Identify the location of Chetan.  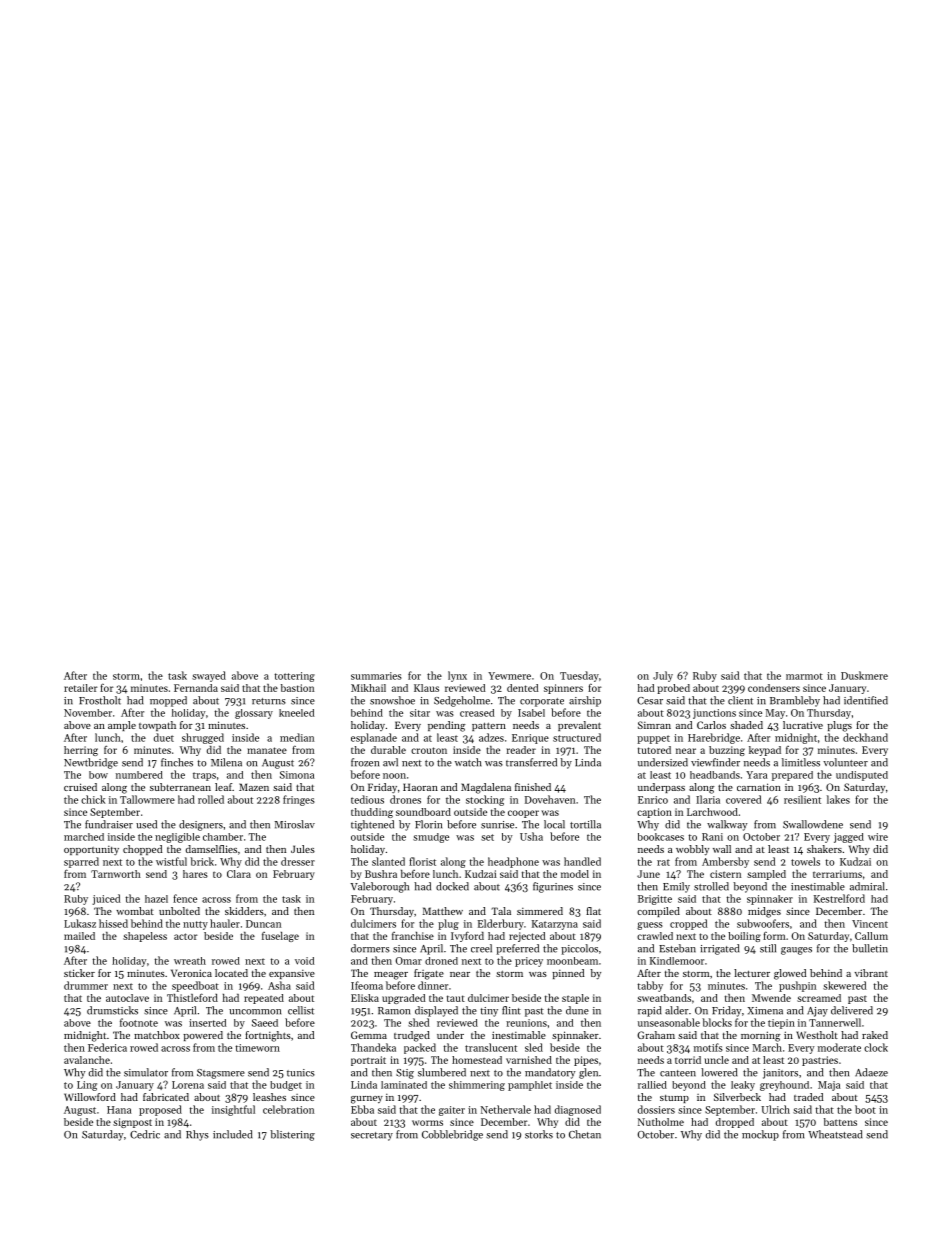
(585, 1134).
